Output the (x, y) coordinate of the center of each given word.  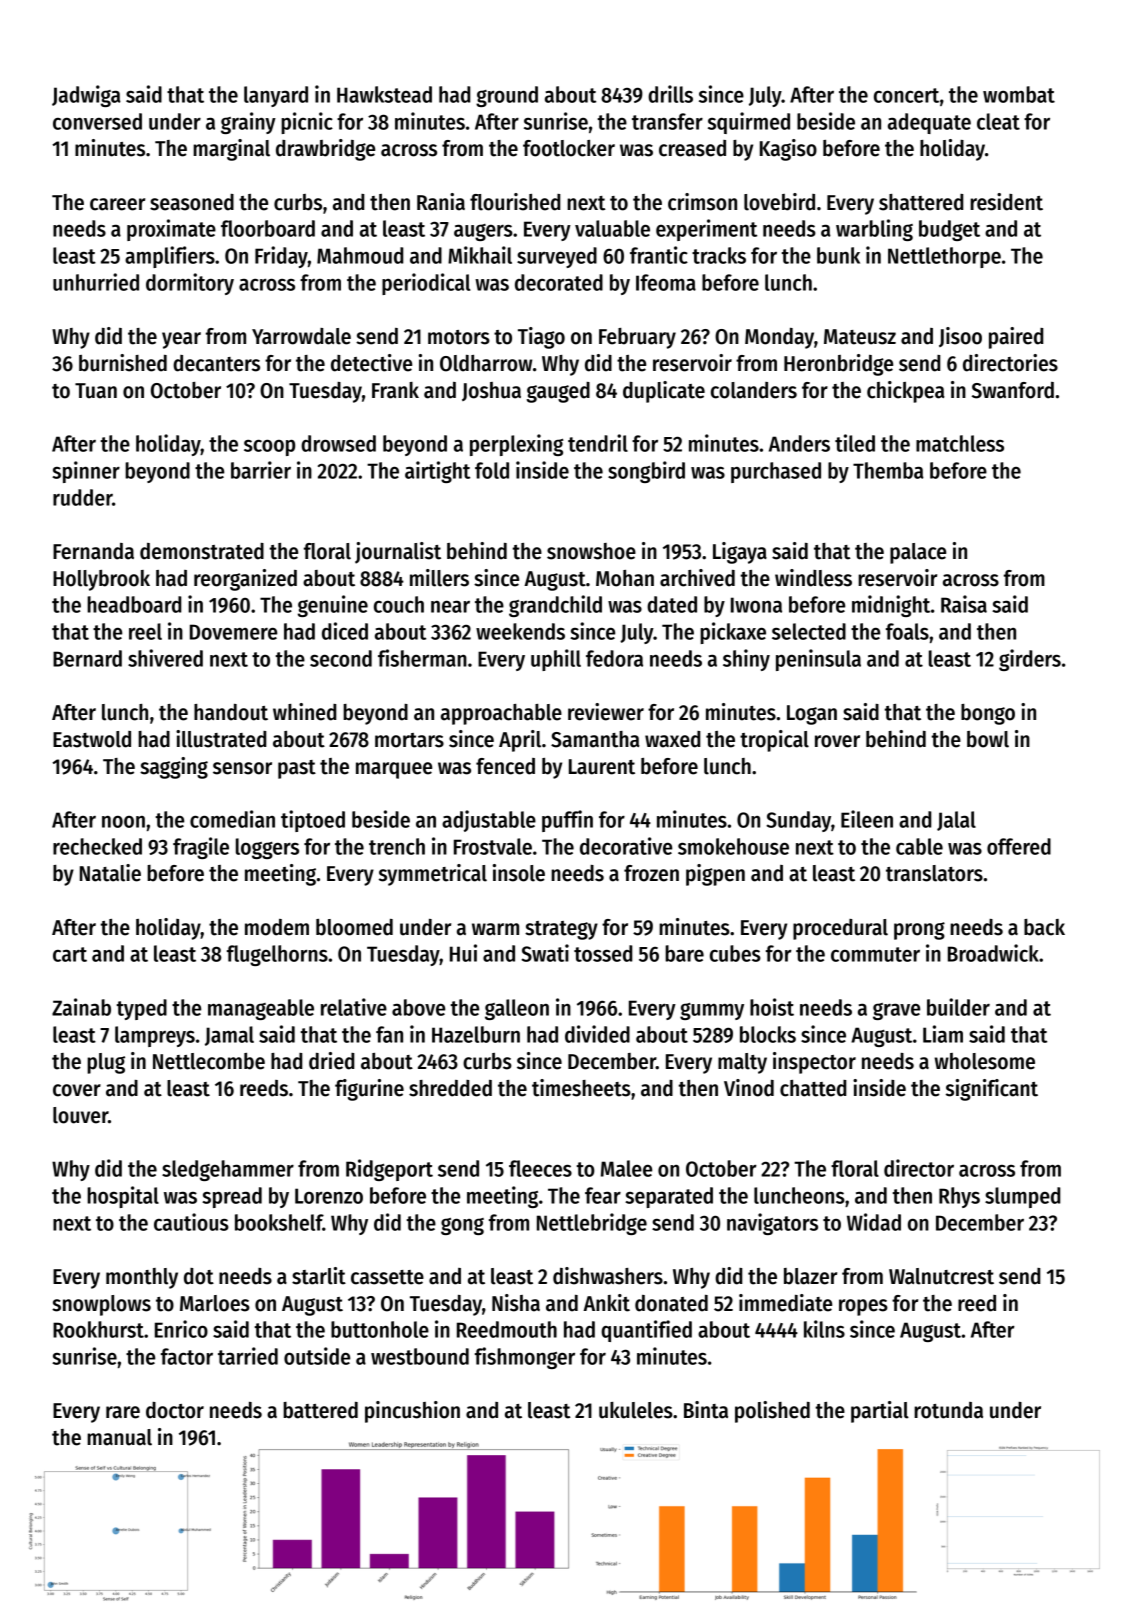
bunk (838, 255)
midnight (891, 606)
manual (119, 1437)
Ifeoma (666, 282)
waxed (672, 739)
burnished (123, 363)
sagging (174, 768)
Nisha (516, 1303)
